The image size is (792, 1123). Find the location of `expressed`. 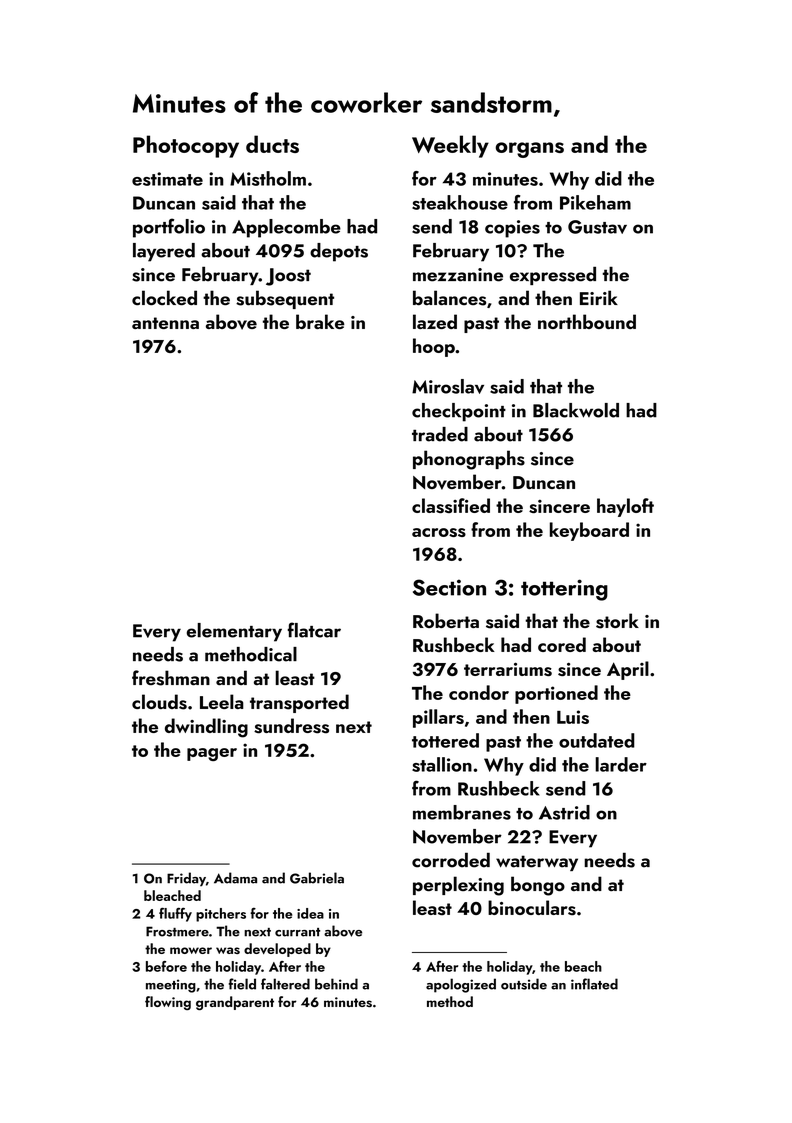

expressed is located at coordinates (553, 276).
